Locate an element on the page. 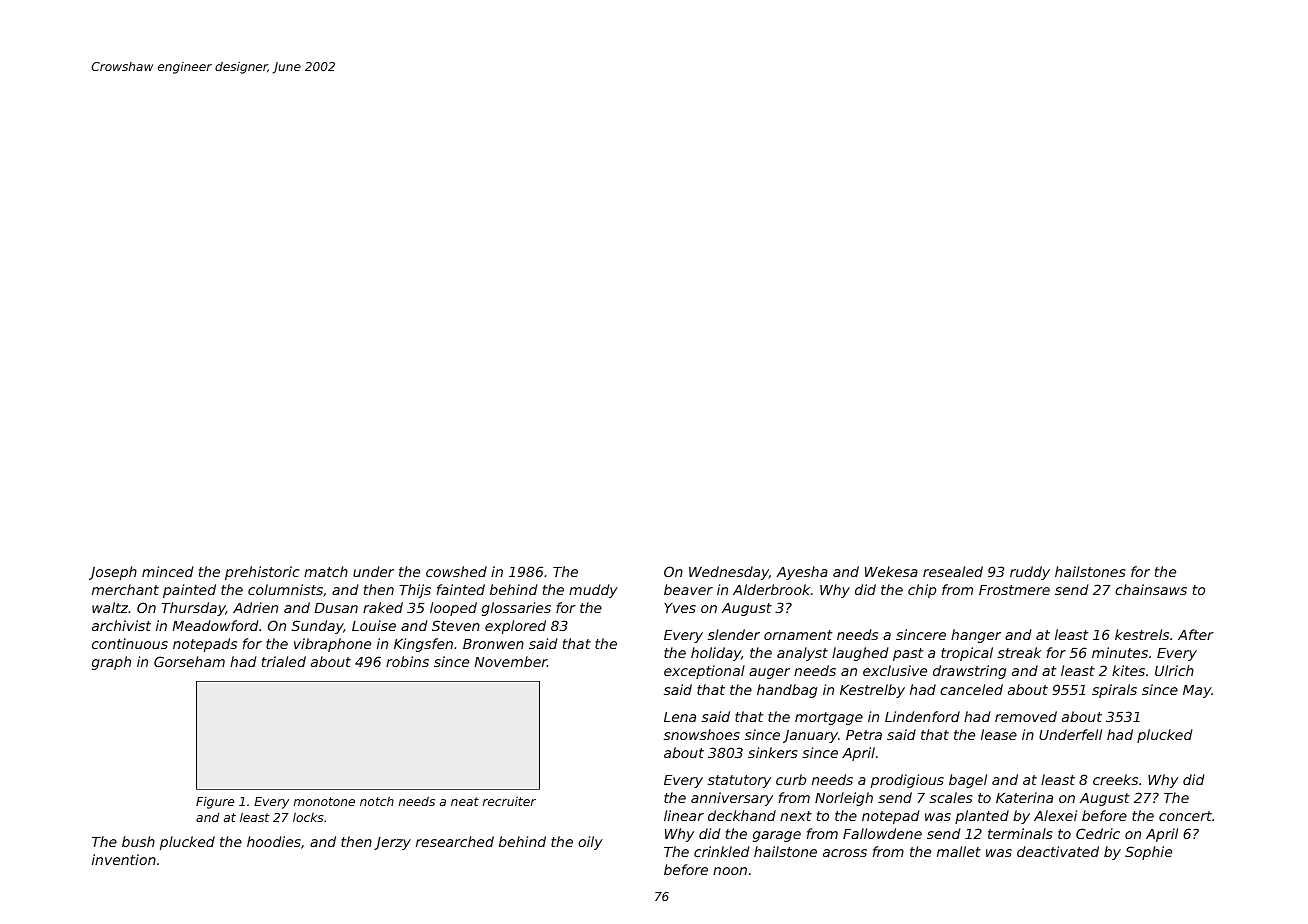  mortgage is located at coordinates (829, 718).
